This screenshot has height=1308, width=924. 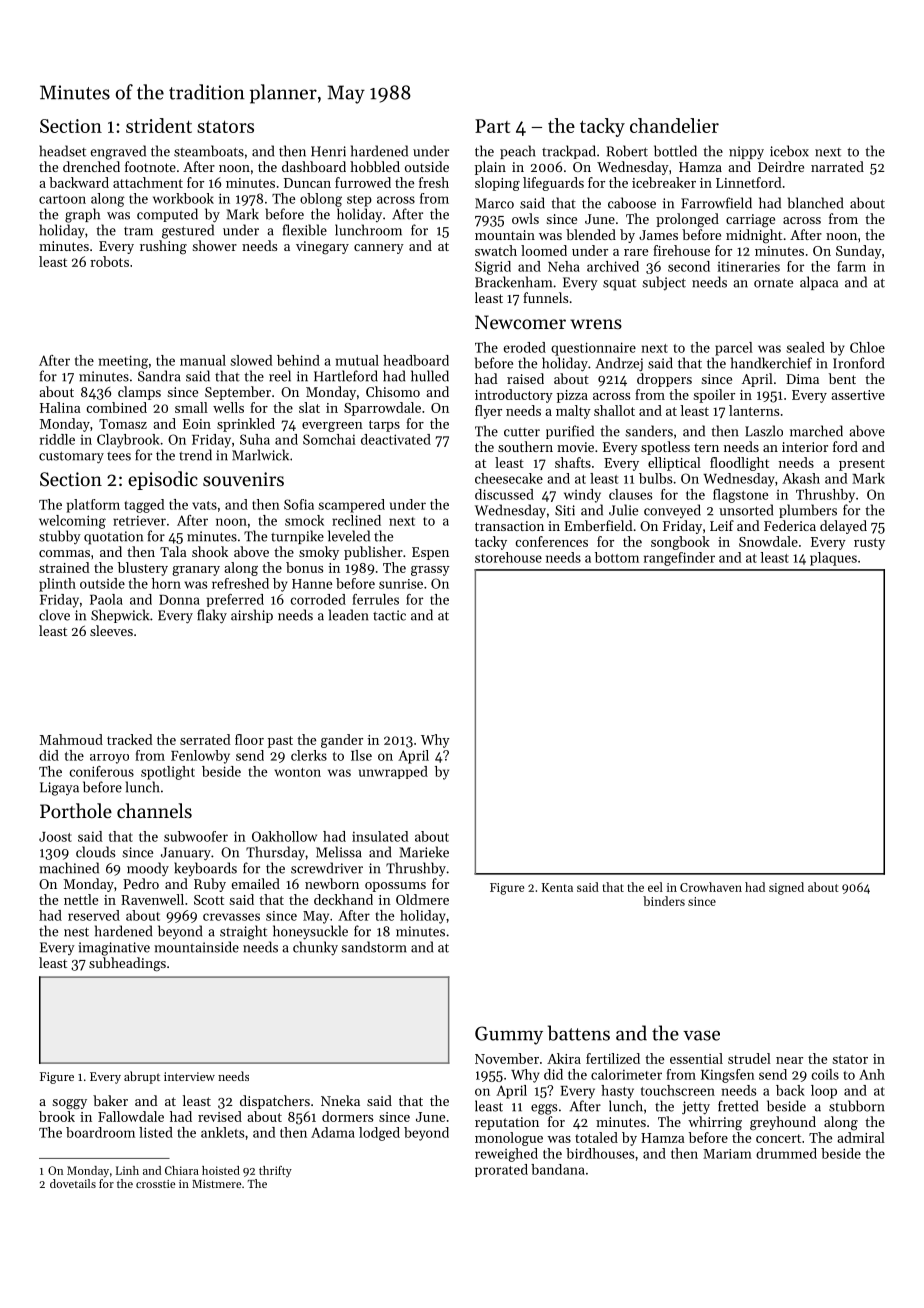 What do you see at coordinates (558, 1169) in the screenshot?
I see `bandana` at bounding box center [558, 1169].
